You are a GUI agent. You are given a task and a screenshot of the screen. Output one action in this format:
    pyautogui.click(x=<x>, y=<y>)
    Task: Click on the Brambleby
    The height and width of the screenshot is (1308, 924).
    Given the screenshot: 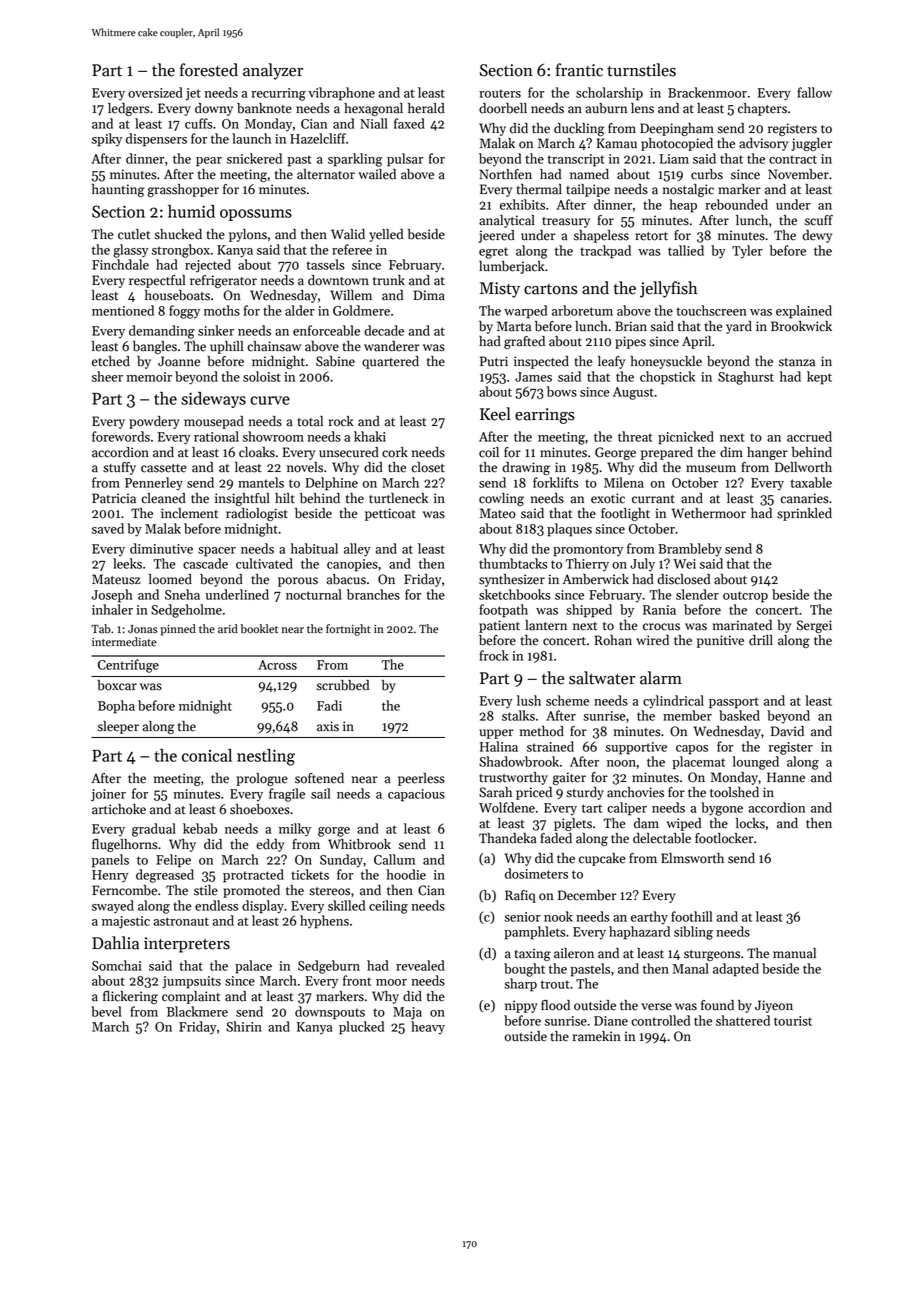 What is the action you would take?
    pyautogui.click(x=690, y=550)
